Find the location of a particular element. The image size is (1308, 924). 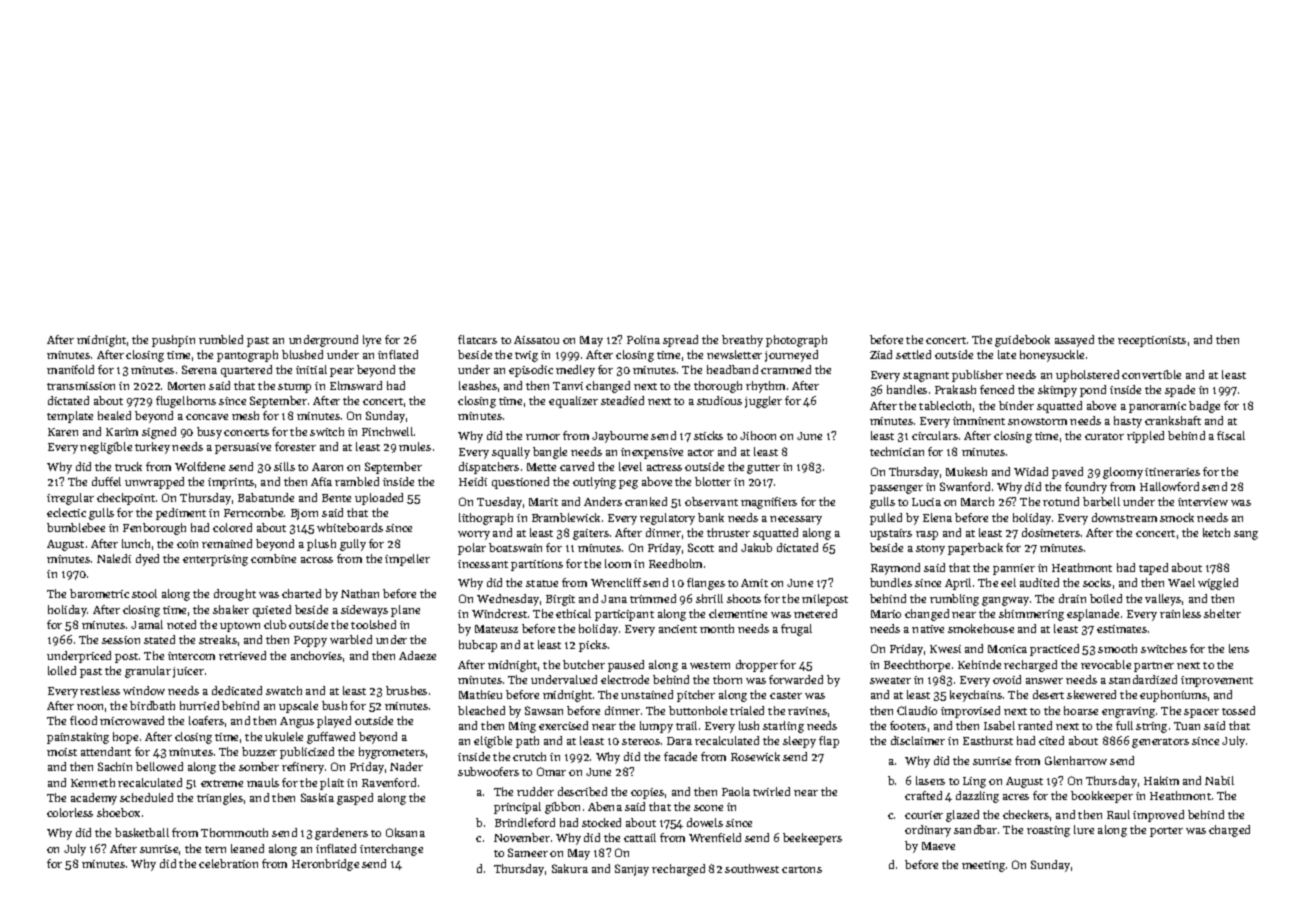

lyre is located at coordinates (372, 341).
